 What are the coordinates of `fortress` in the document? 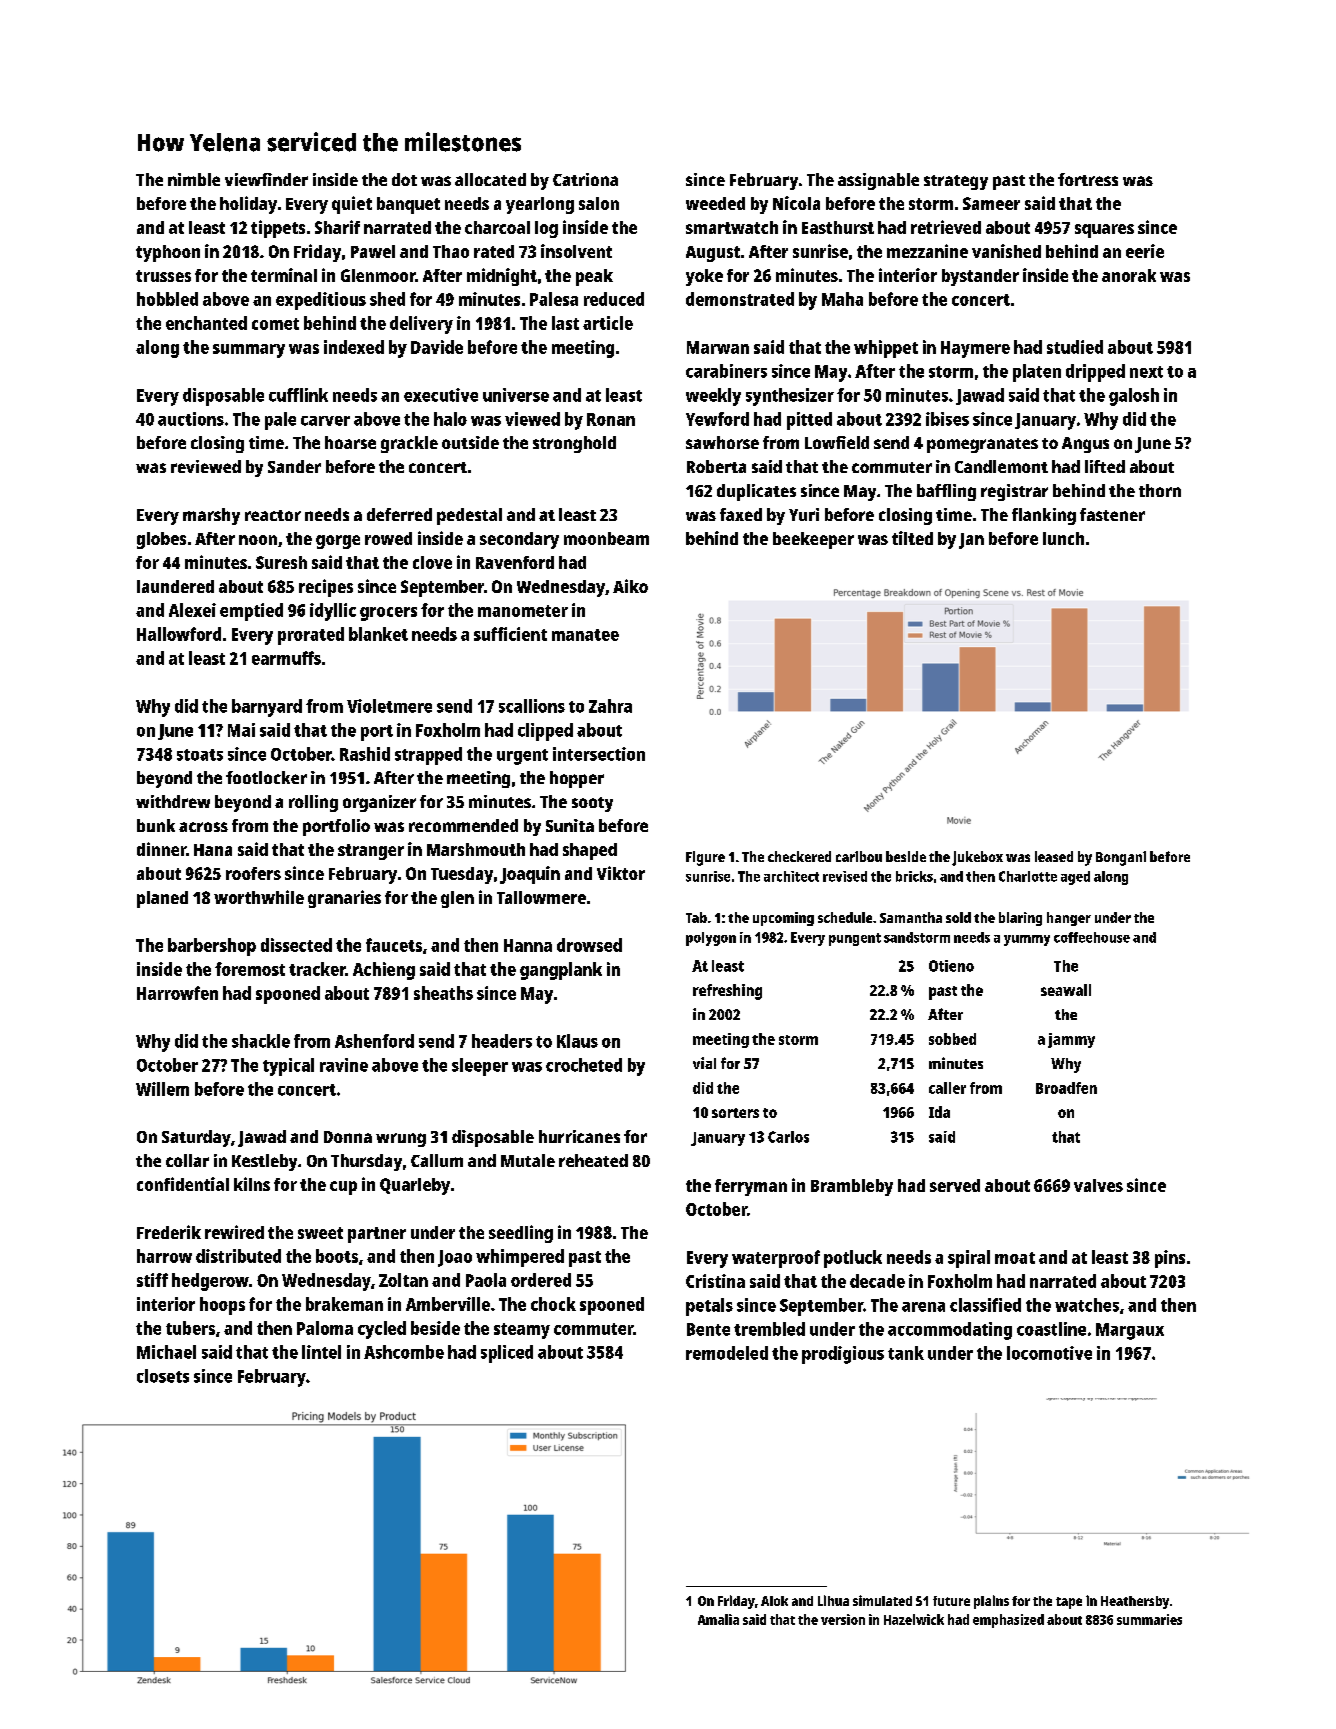 It's located at (1088, 179).
